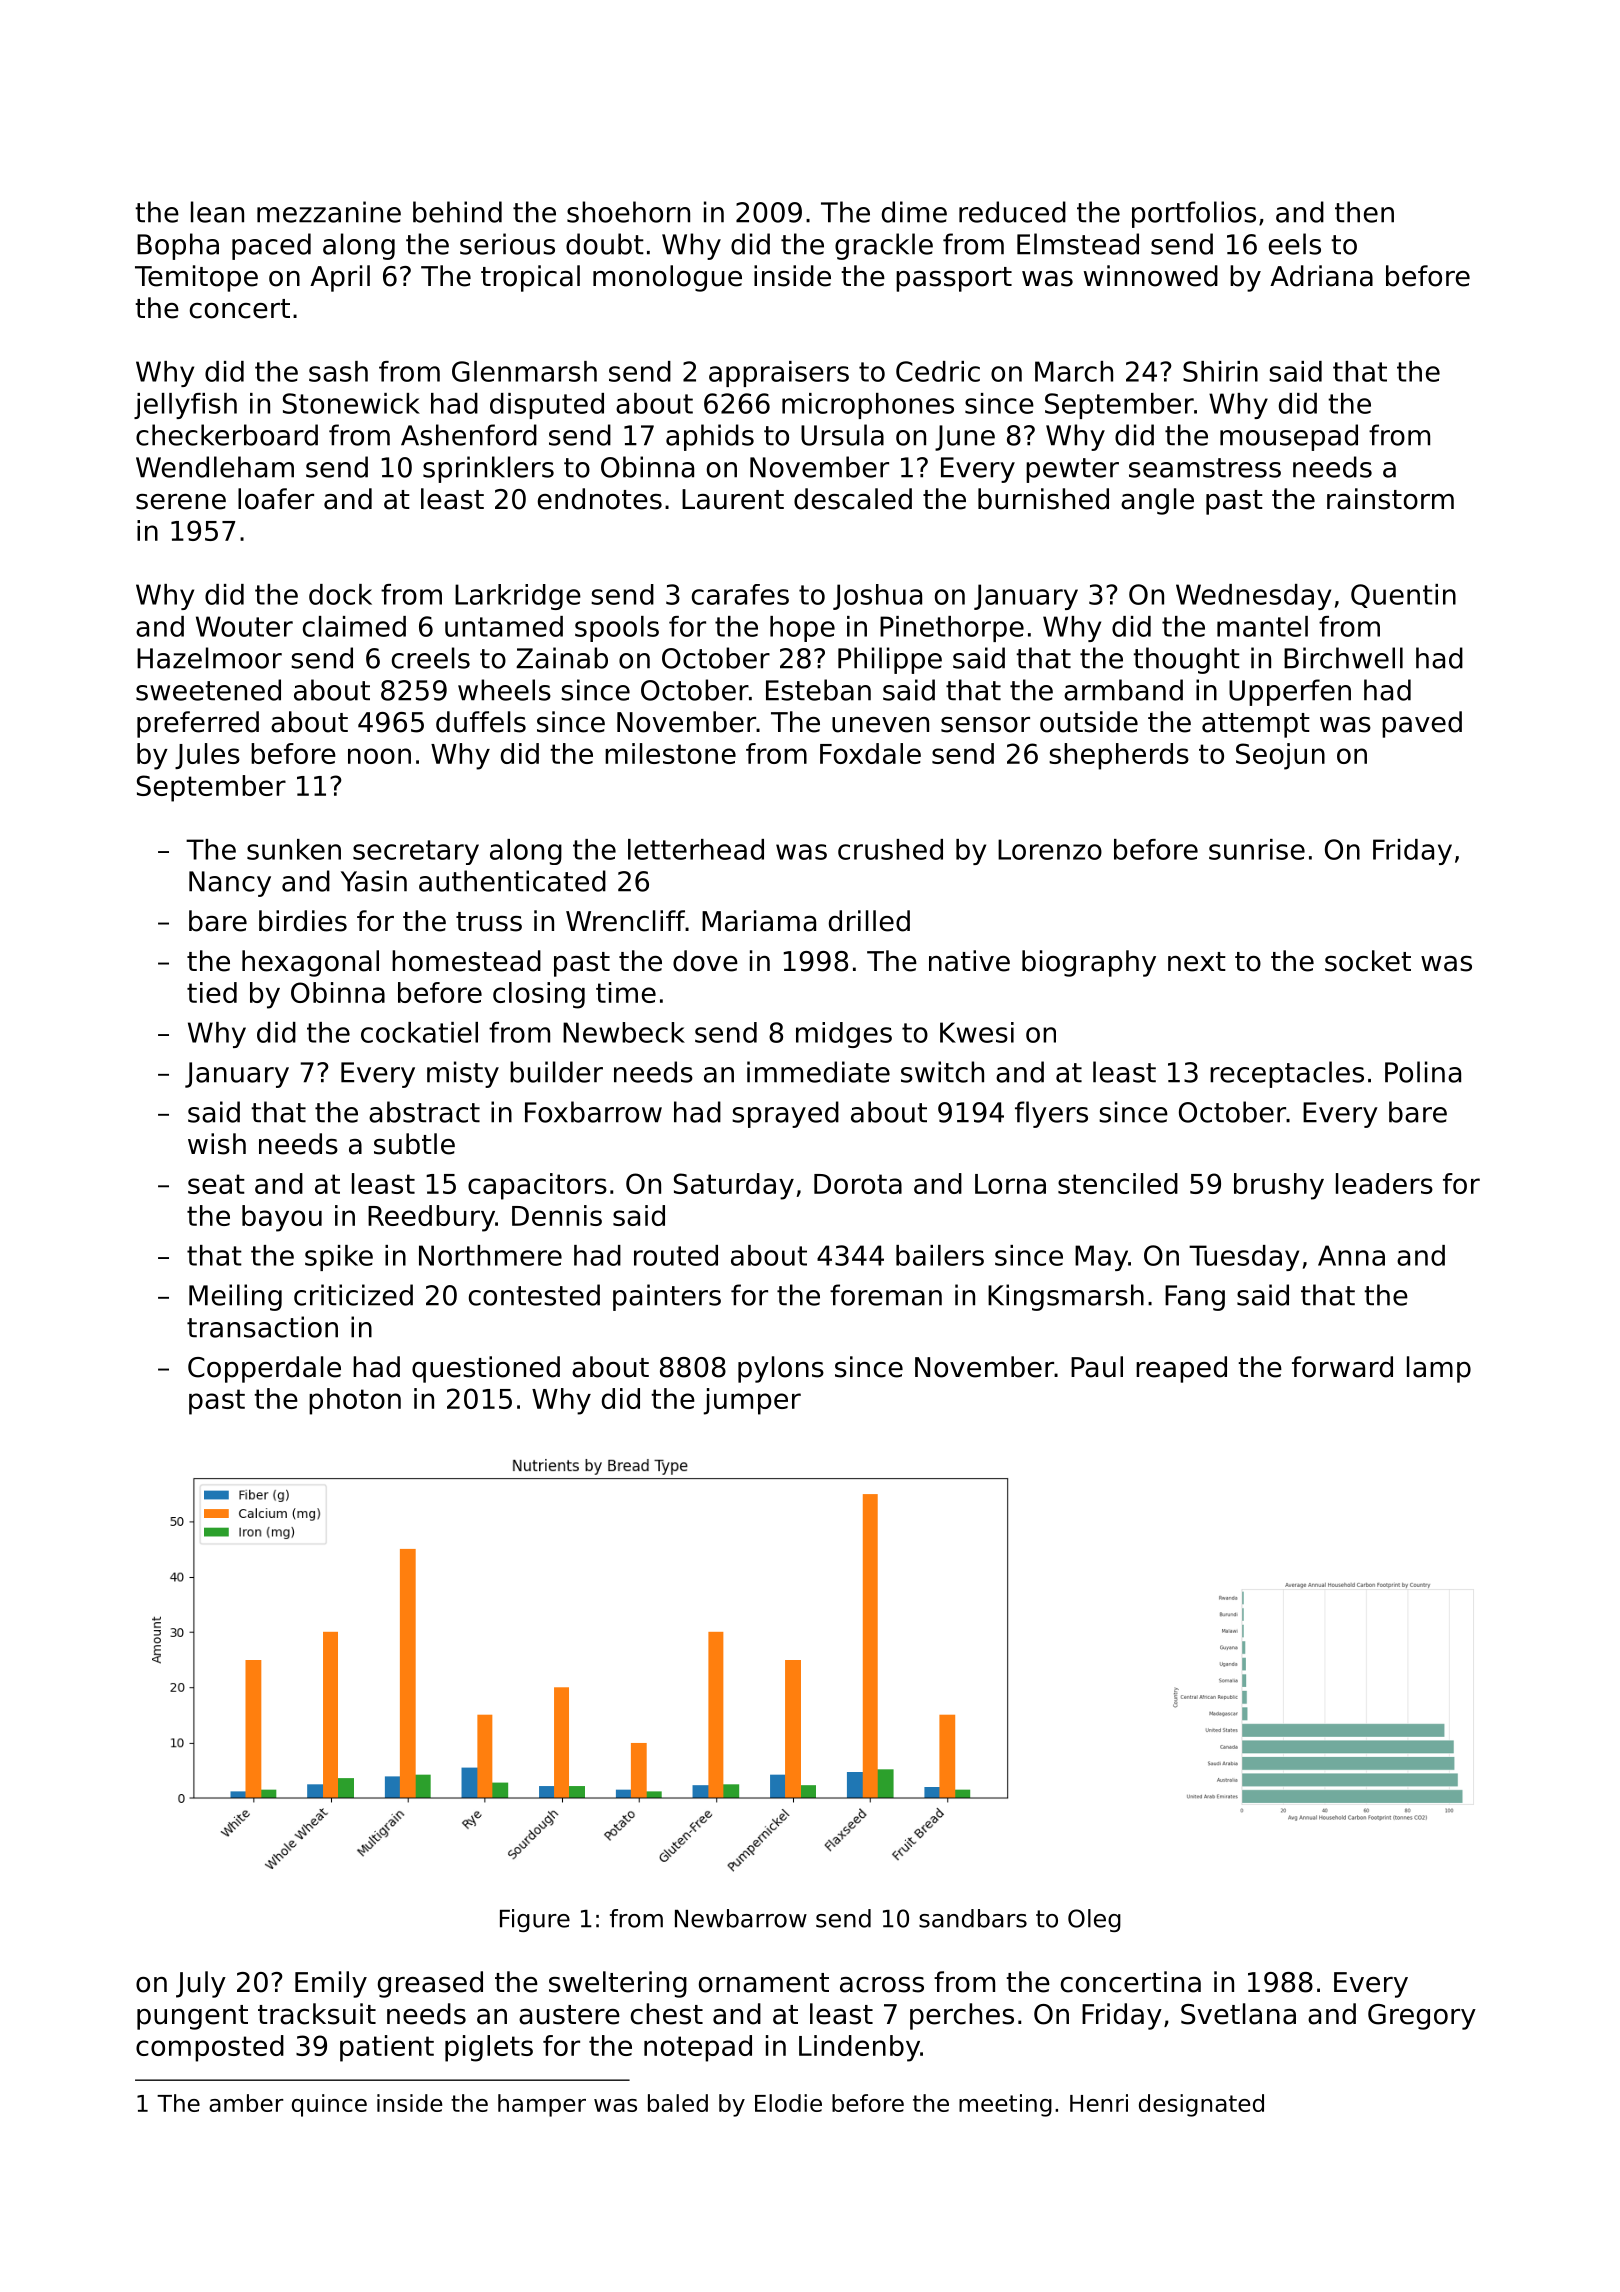  What do you see at coordinates (1321, 276) in the screenshot?
I see `Adriana` at bounding box center [1321, 276].
